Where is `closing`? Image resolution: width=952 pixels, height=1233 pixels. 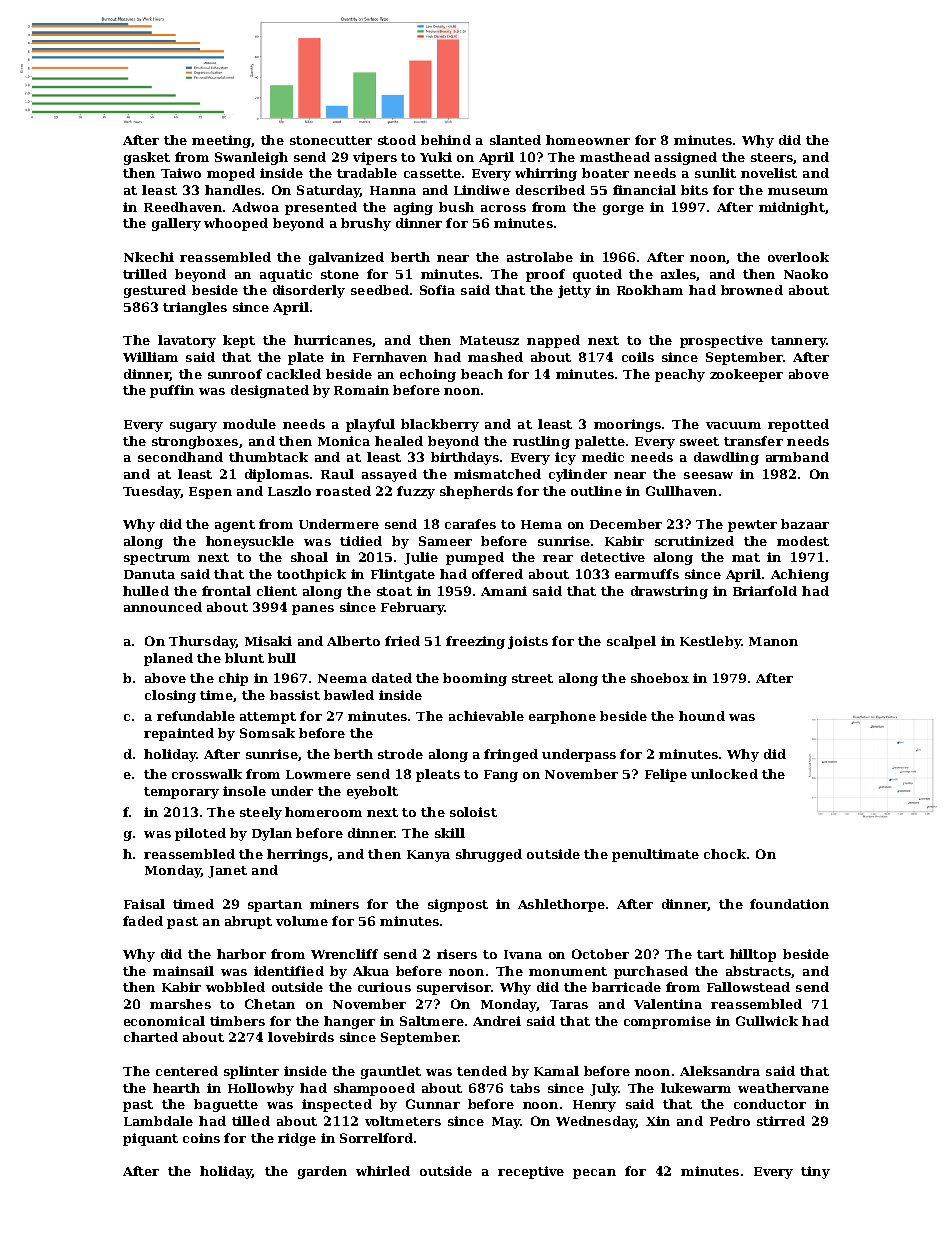 closing is located at coordinates (170, 696).
